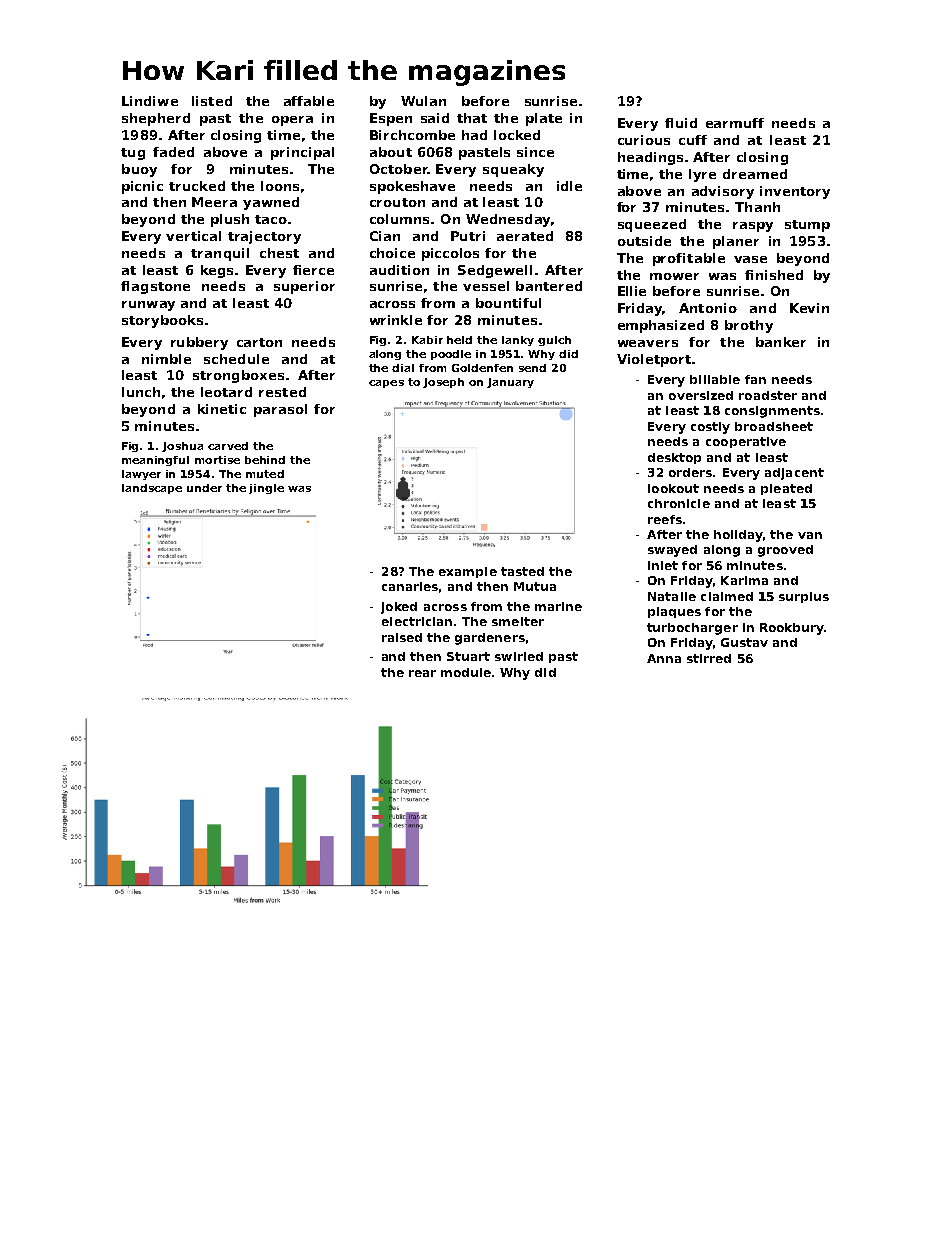  Describe the element at coordinates (309, 101) in the screenshot. I see `affable` at that location.
